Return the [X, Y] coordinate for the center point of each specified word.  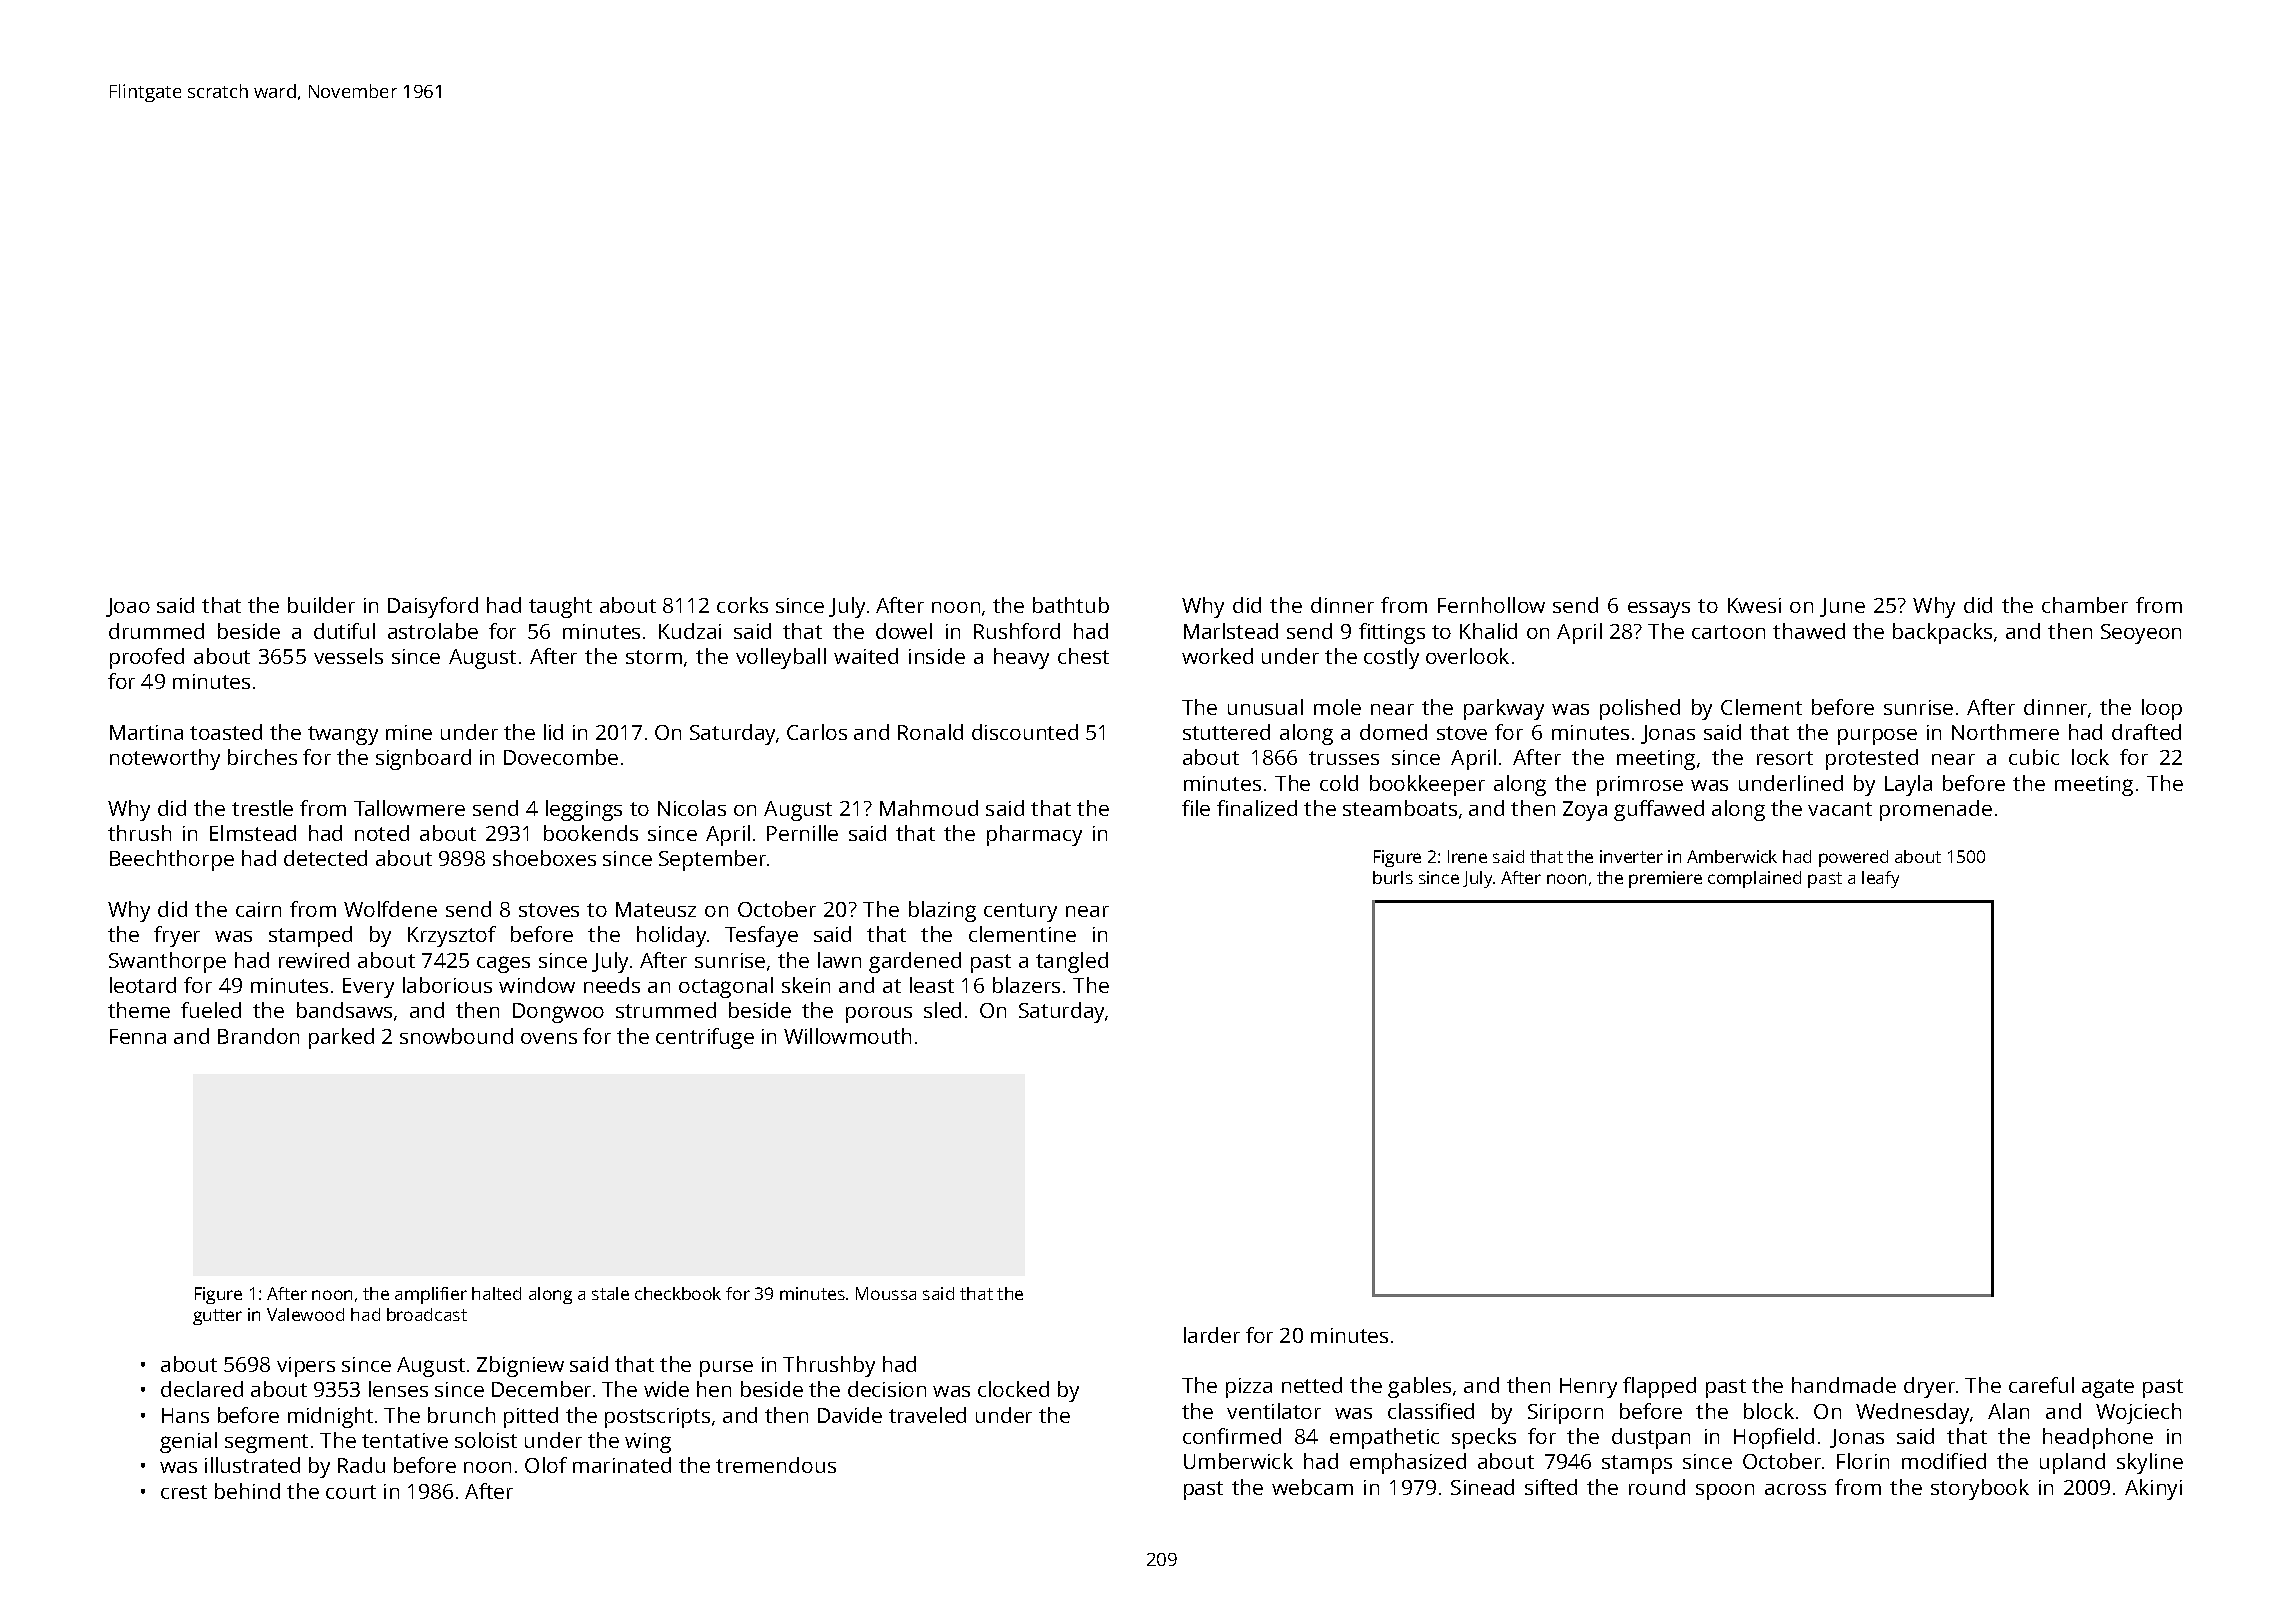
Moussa [886, 1293]
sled [942, 1010]
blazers [1026, 985]
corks [742, 605]
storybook [1980, 1489]
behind [247, 1491]
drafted [2146, 732]
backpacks [1942, 633]
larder [1212, 1335]
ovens [549, 1038]
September [712, 860]
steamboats [1400, 808]
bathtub [1071, 605]
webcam [1312, 1487]
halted [496, 1293]
